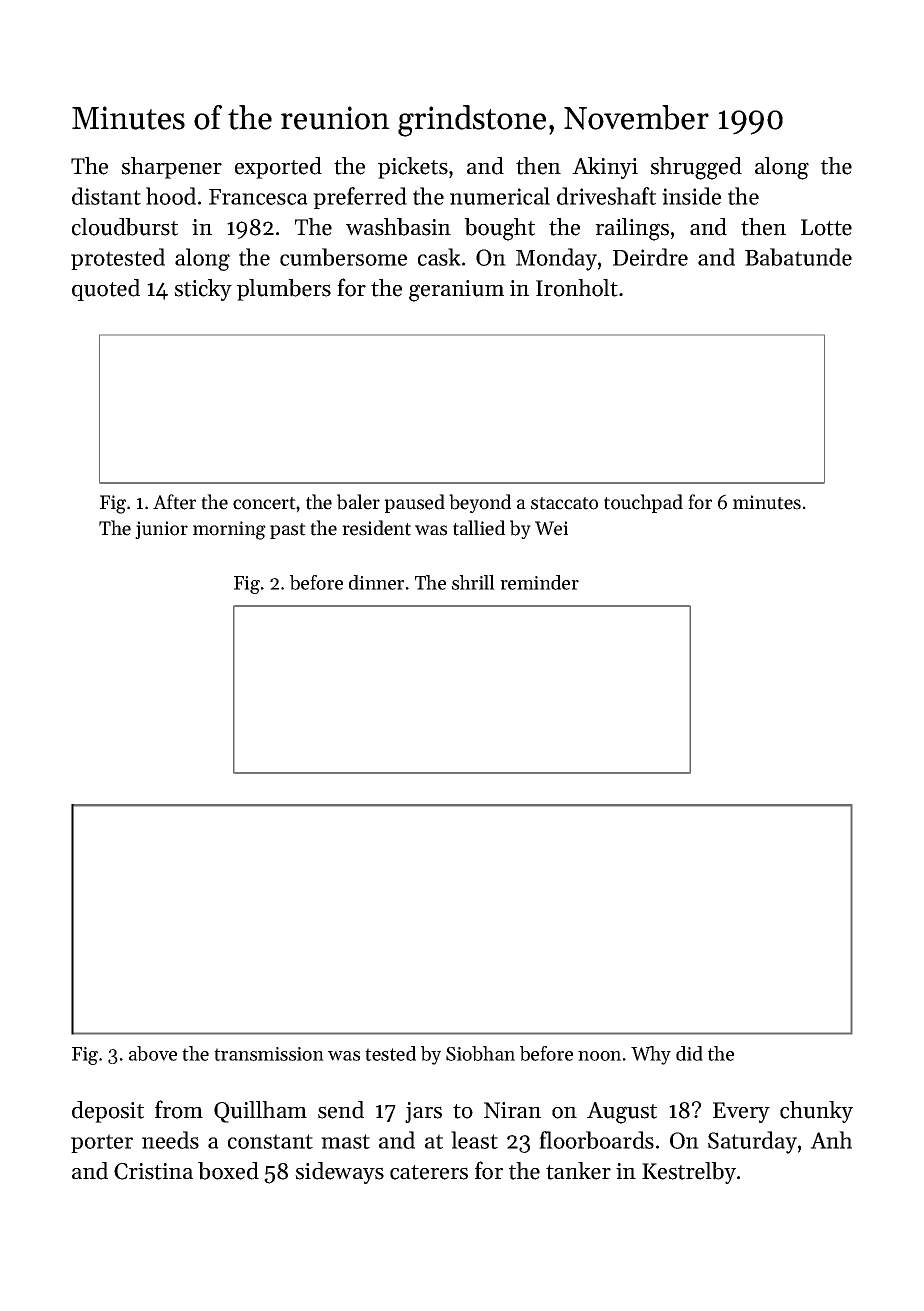 The height and width of the screenshot is (1311, 924). What do you see at coordinates (414, 503) in the screenshot?
I see `paused` at bounding box center [414, 503].
